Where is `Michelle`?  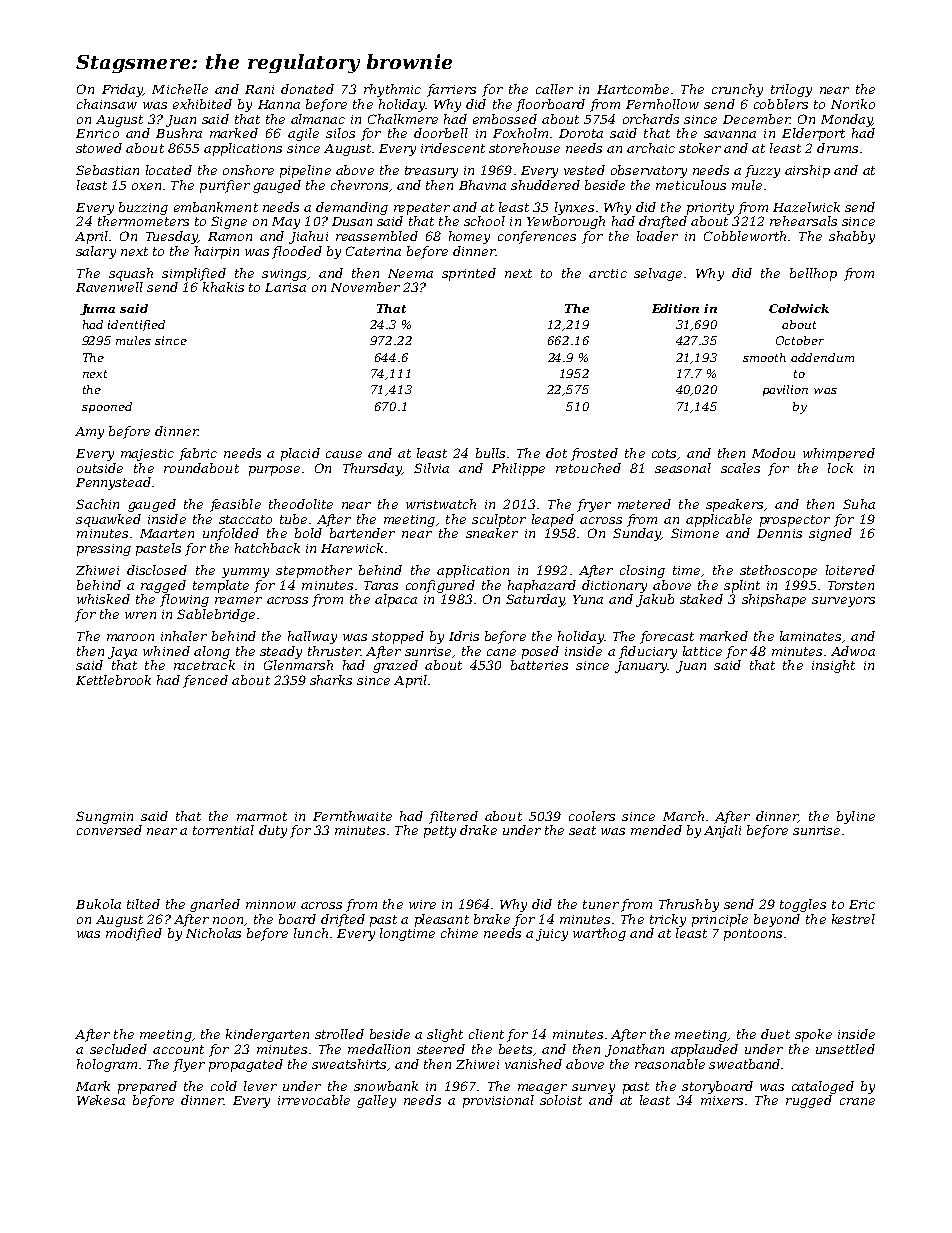 Michelle is located at coordinates (180, 89).
